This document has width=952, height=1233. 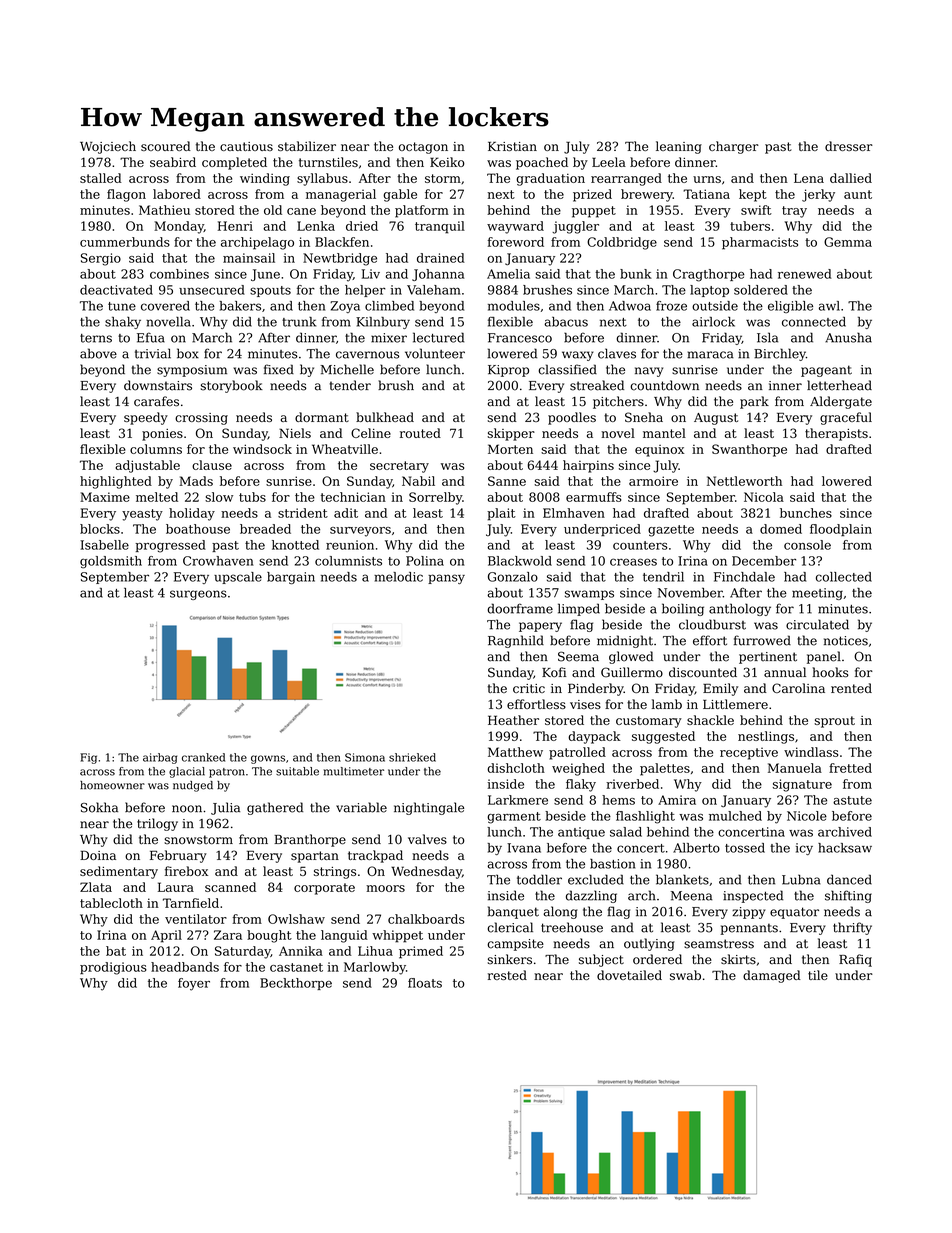 What do you see at coordinates (659, 451) in the document?
I see `equinox` at bounding box center [659, 451].
